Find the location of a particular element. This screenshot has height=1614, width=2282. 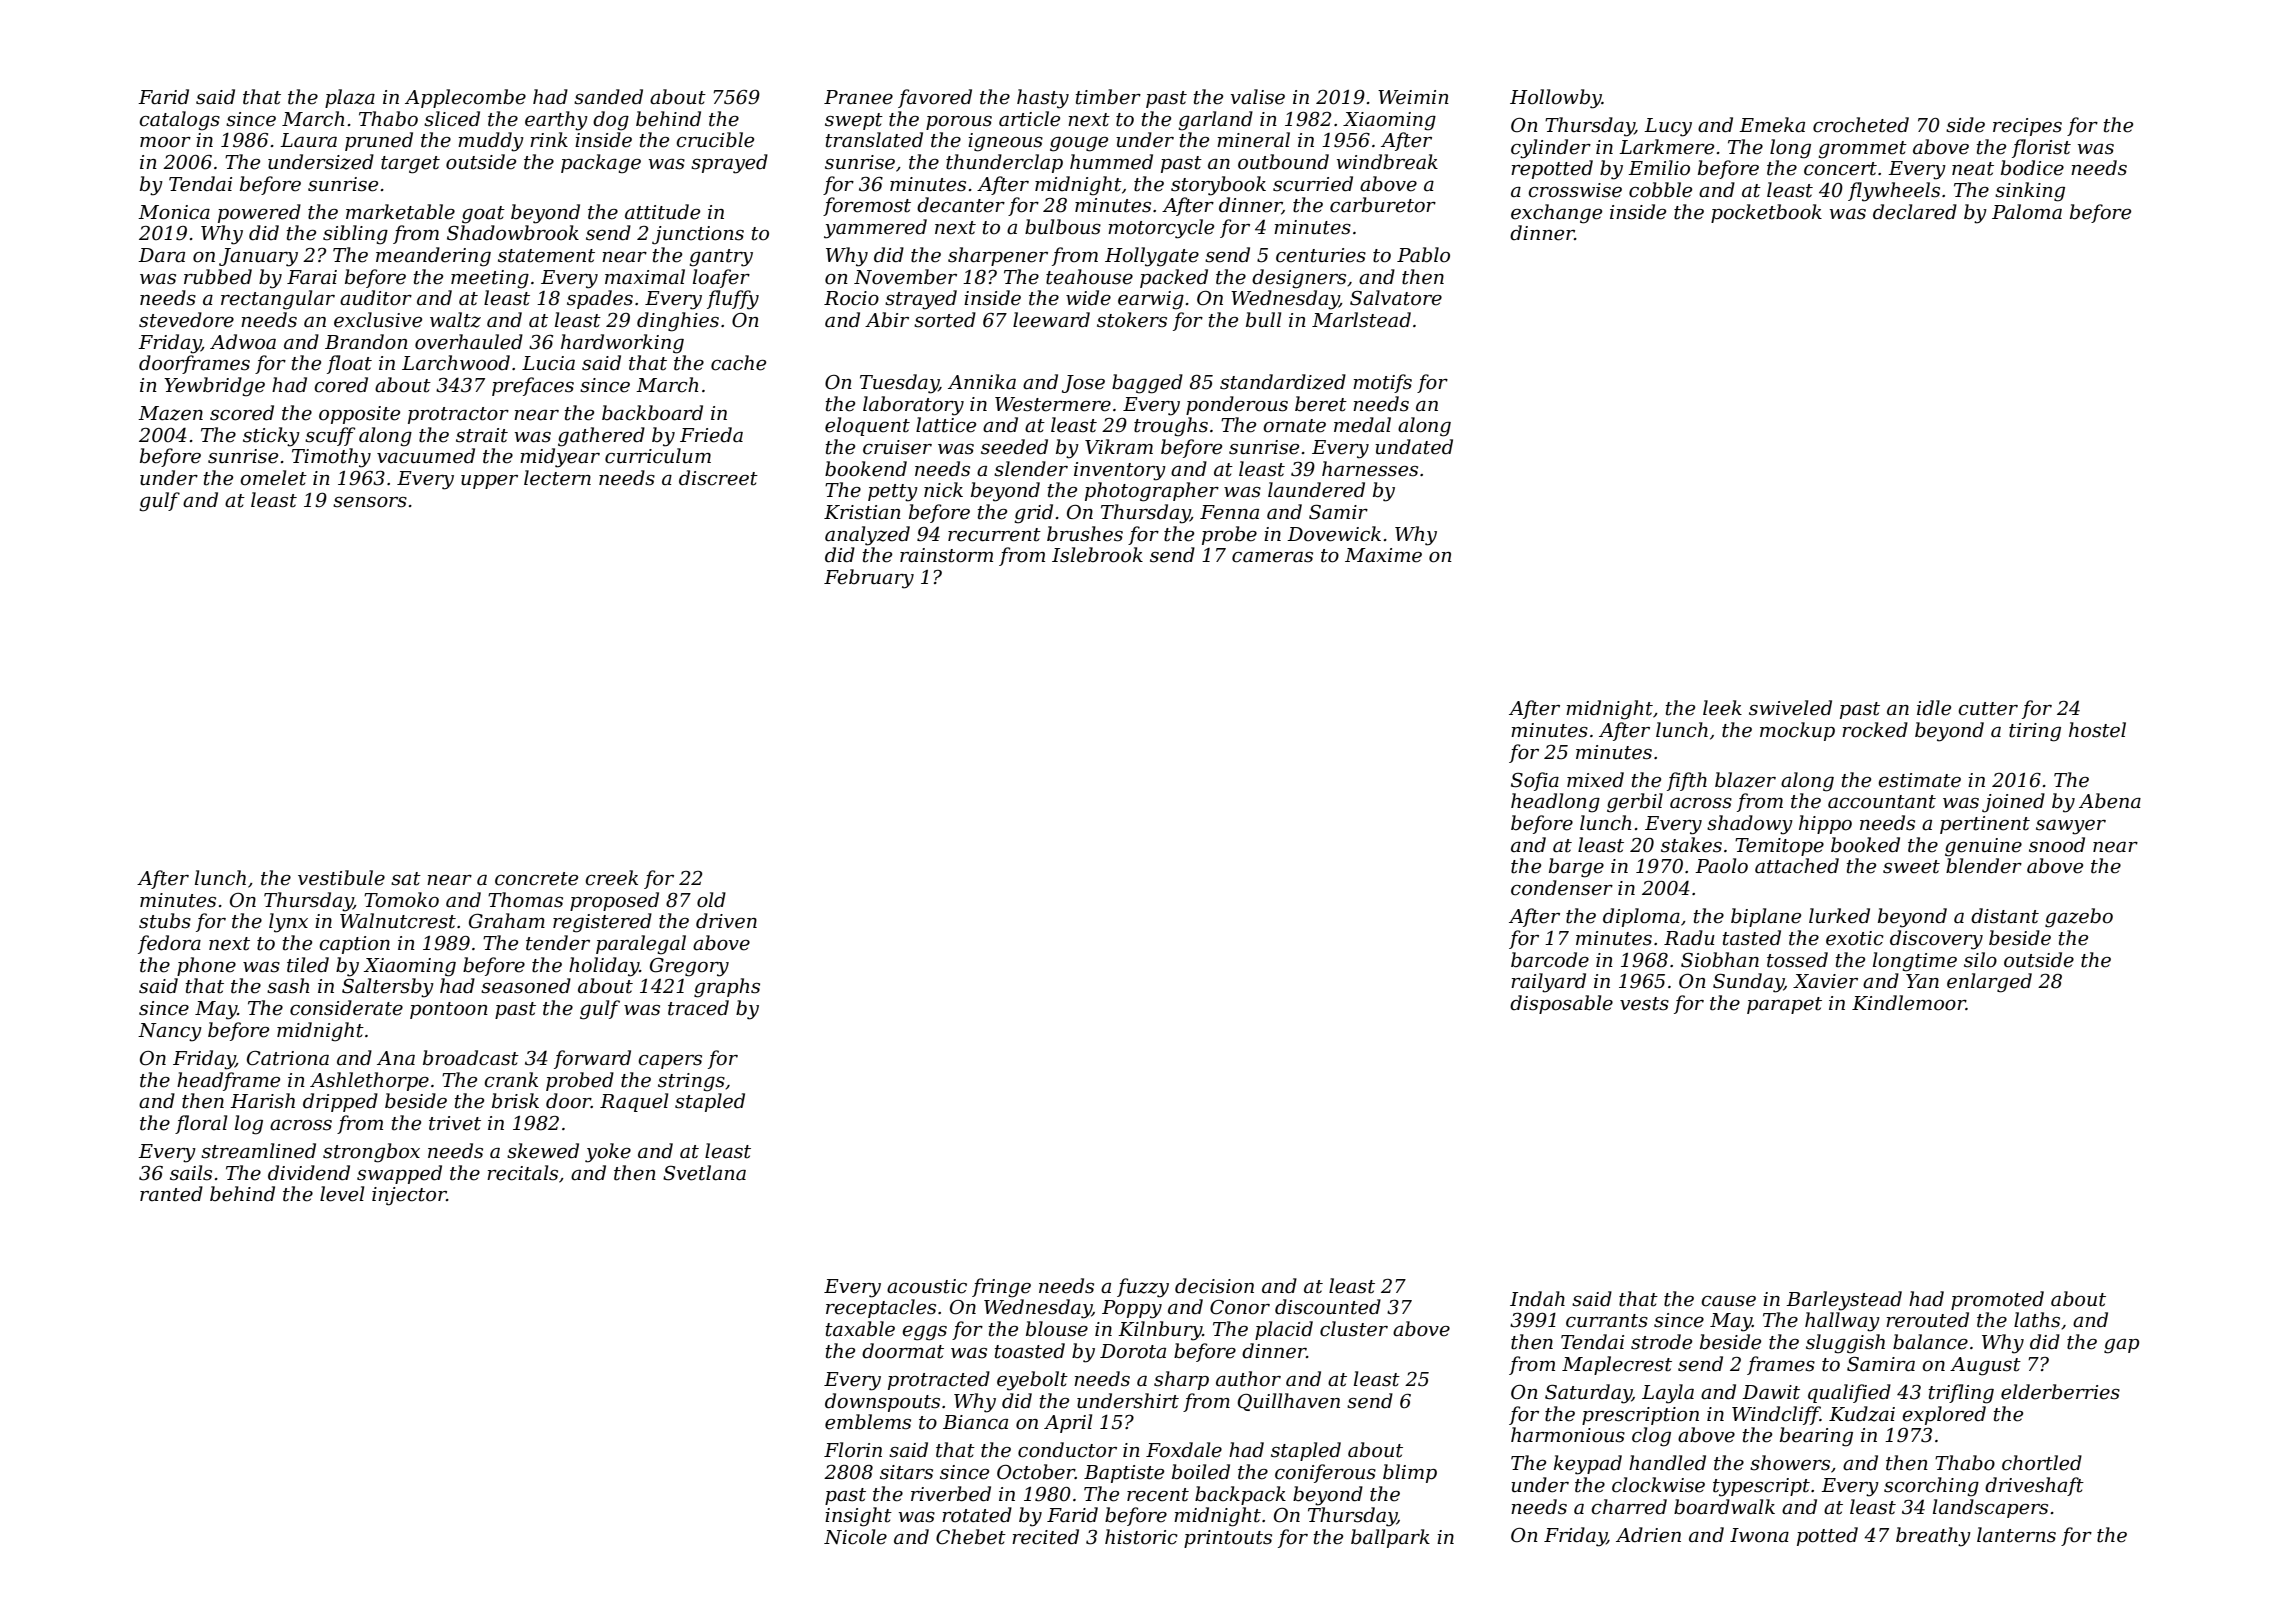

February is located at coordinates (869, 579).
